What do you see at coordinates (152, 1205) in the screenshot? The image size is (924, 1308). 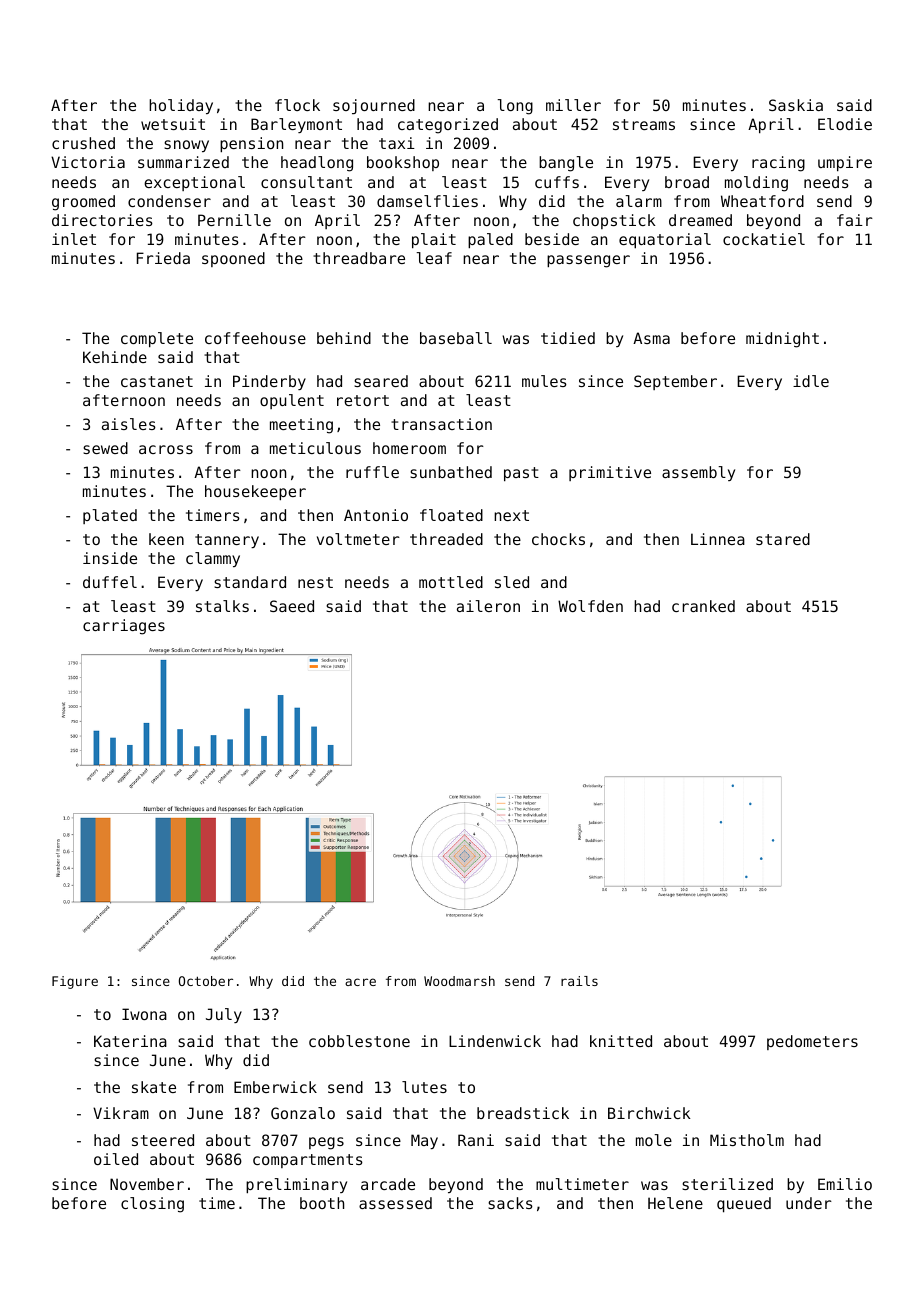 I see `closing` at bounding box center [152, 1205].
